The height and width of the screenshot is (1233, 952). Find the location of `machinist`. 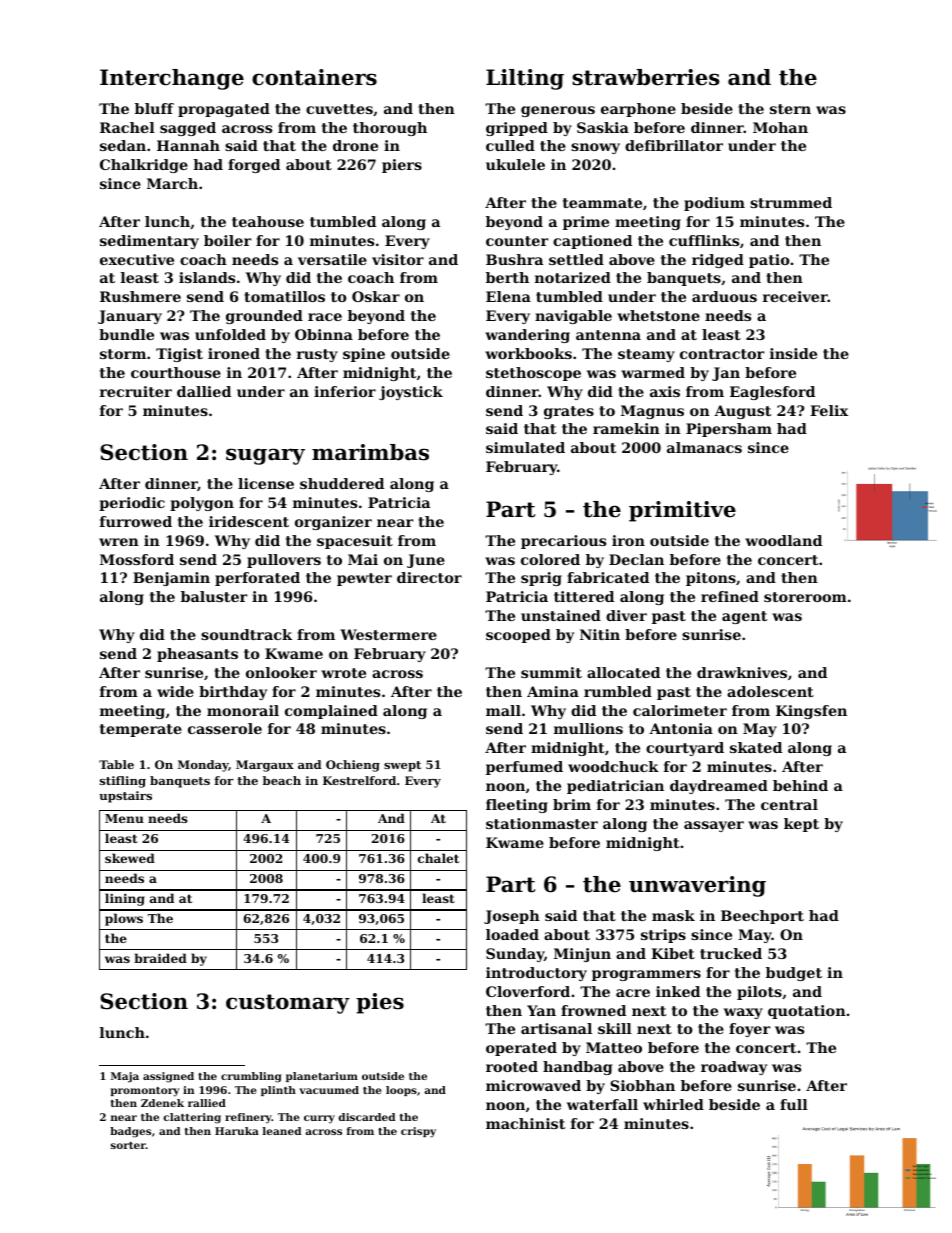

machinist is located at coordinates (525, 1123).
